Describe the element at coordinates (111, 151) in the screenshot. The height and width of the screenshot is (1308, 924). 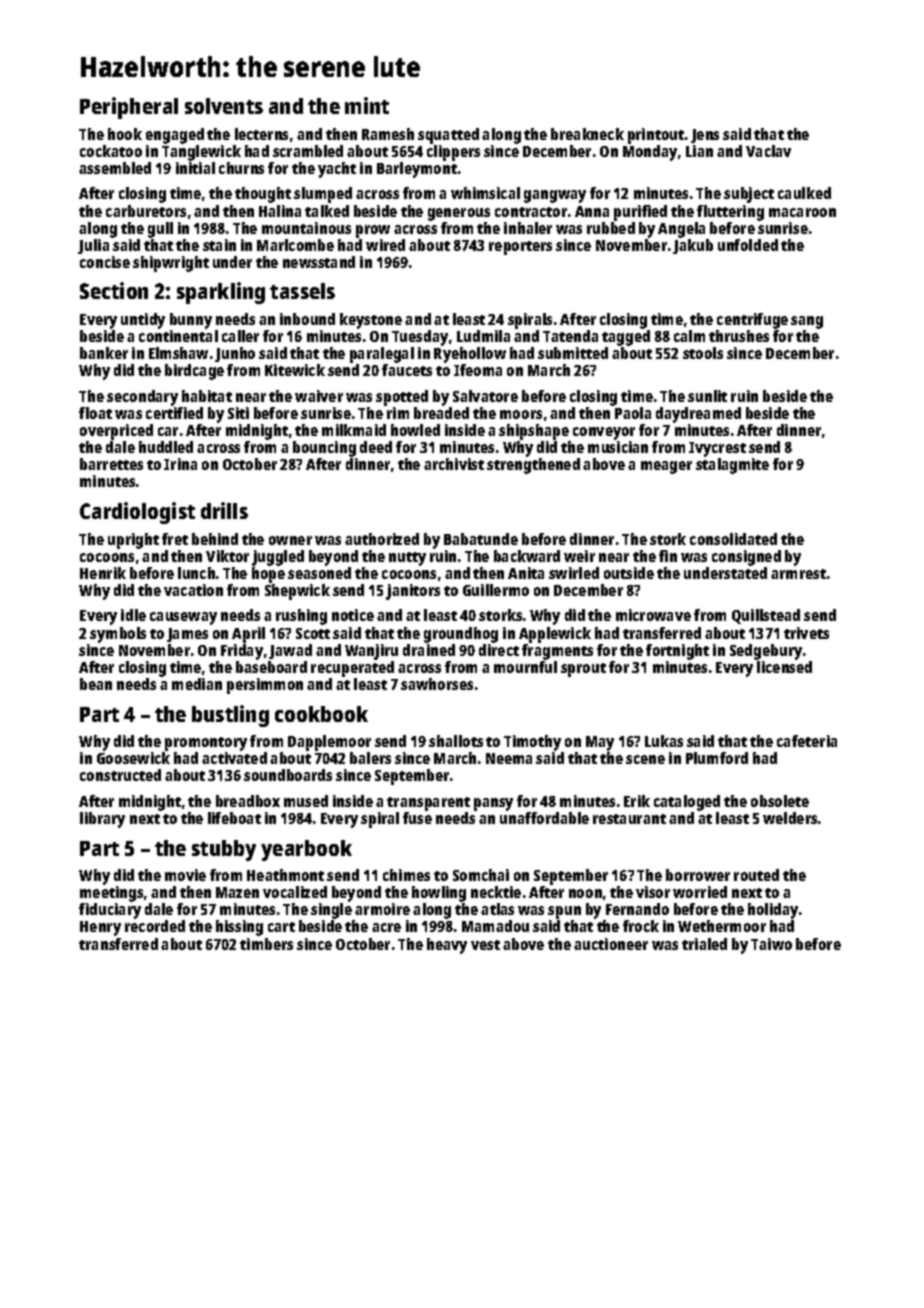
I see `cockatoo` at that location.
